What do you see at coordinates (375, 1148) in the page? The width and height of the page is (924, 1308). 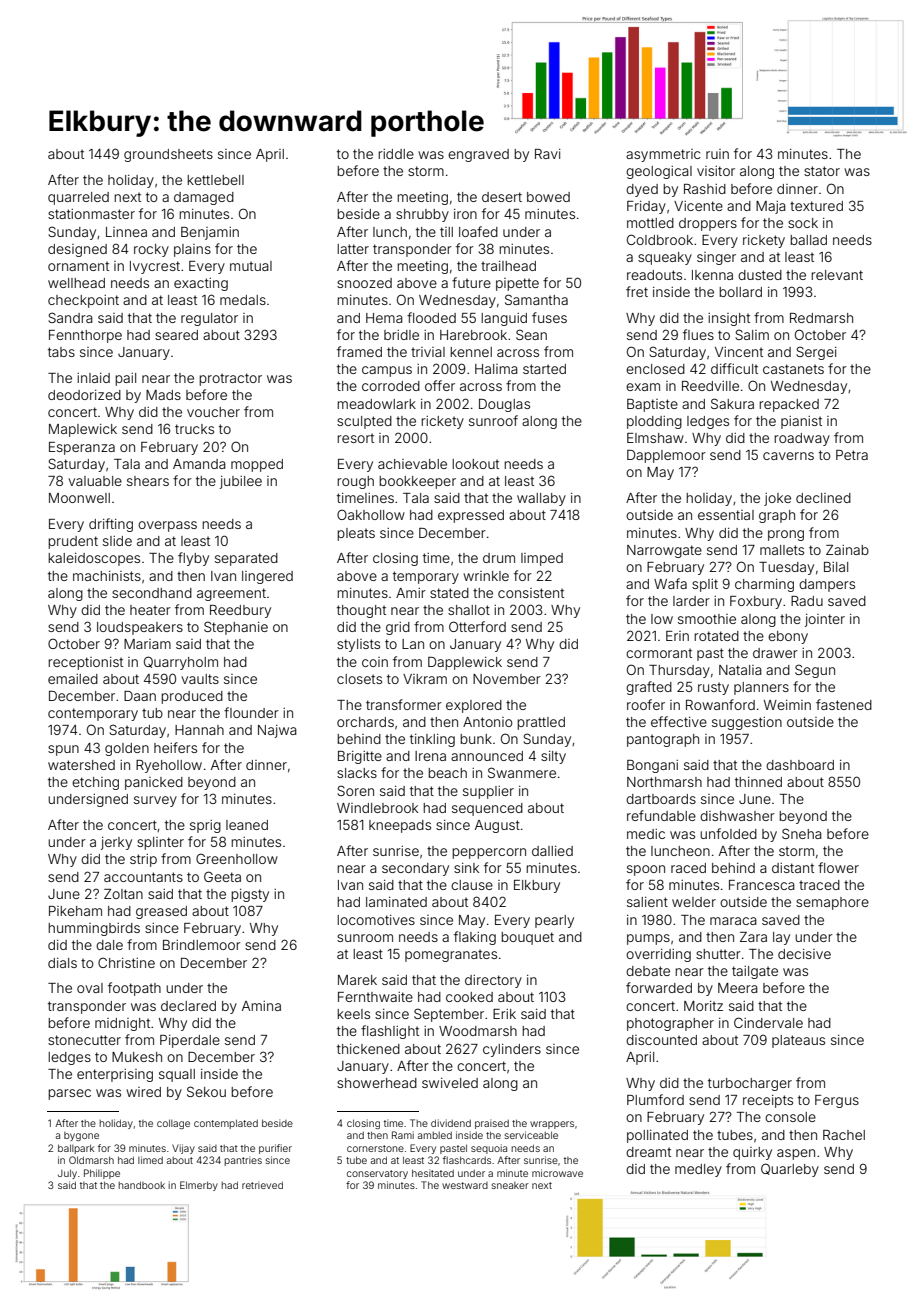 I see `cornerstone` at bounding box center [375, 1148].
